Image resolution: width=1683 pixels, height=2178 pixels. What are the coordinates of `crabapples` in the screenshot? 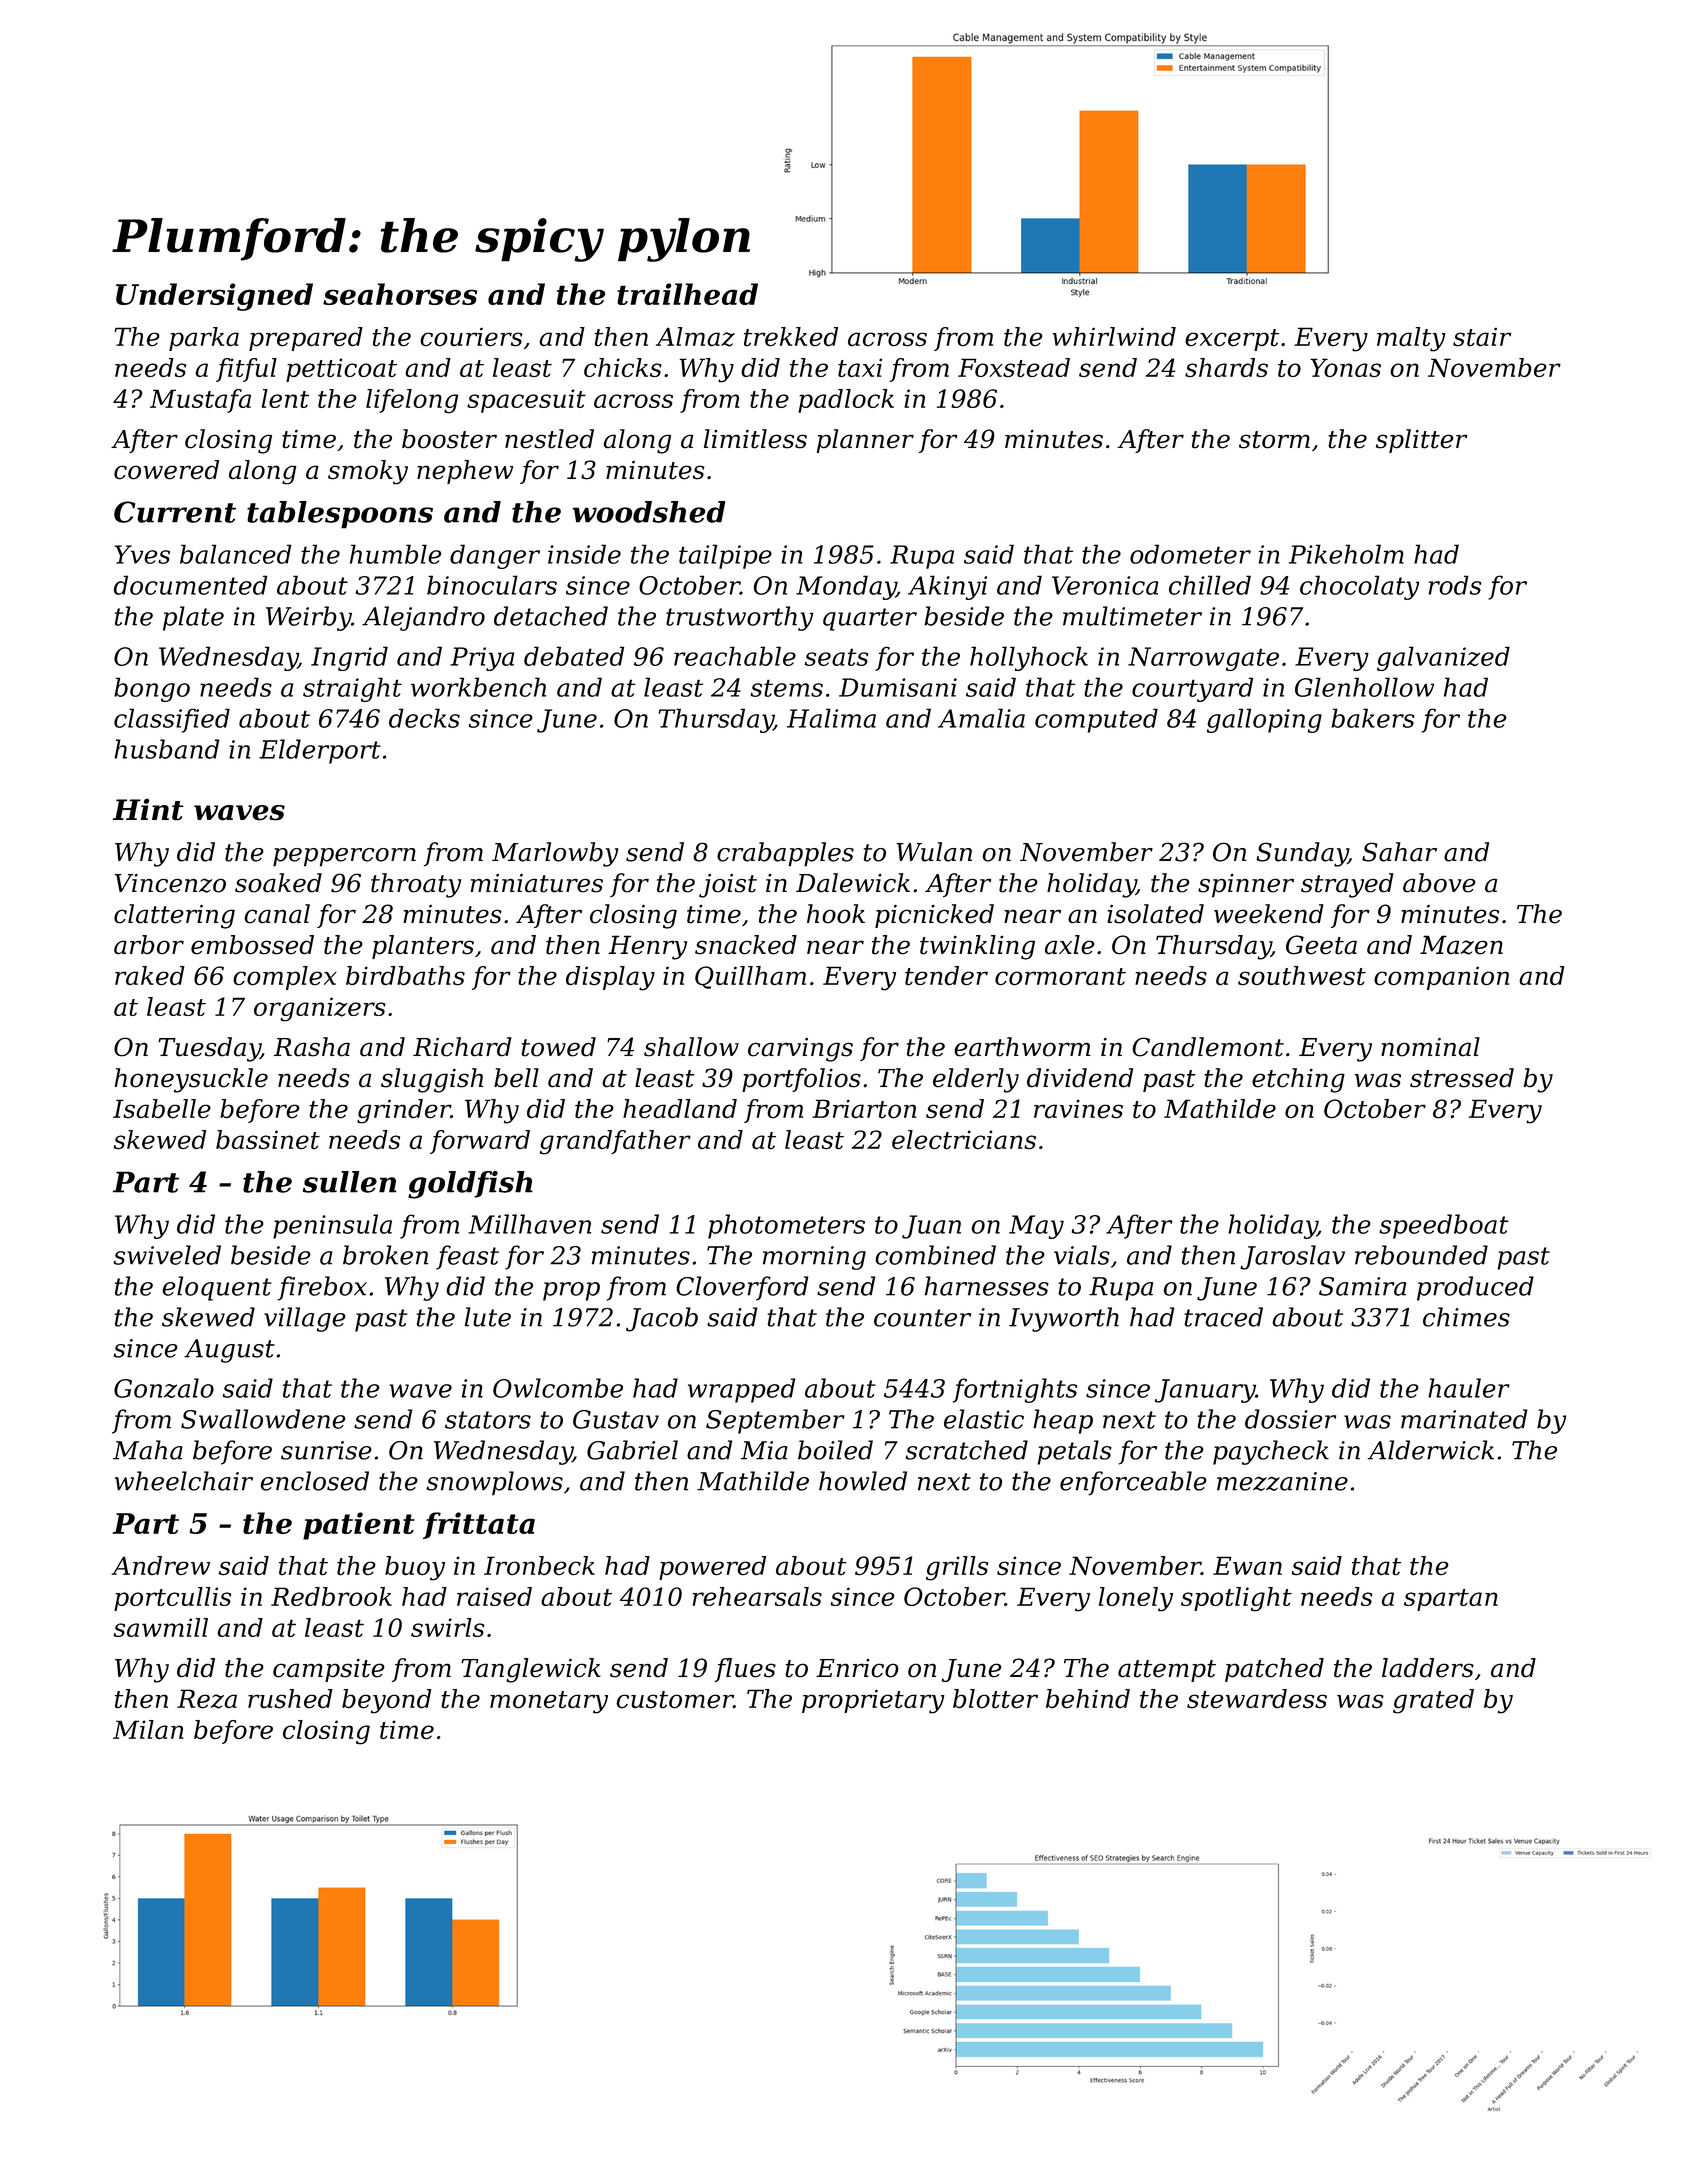 It's located at (785, 854).
